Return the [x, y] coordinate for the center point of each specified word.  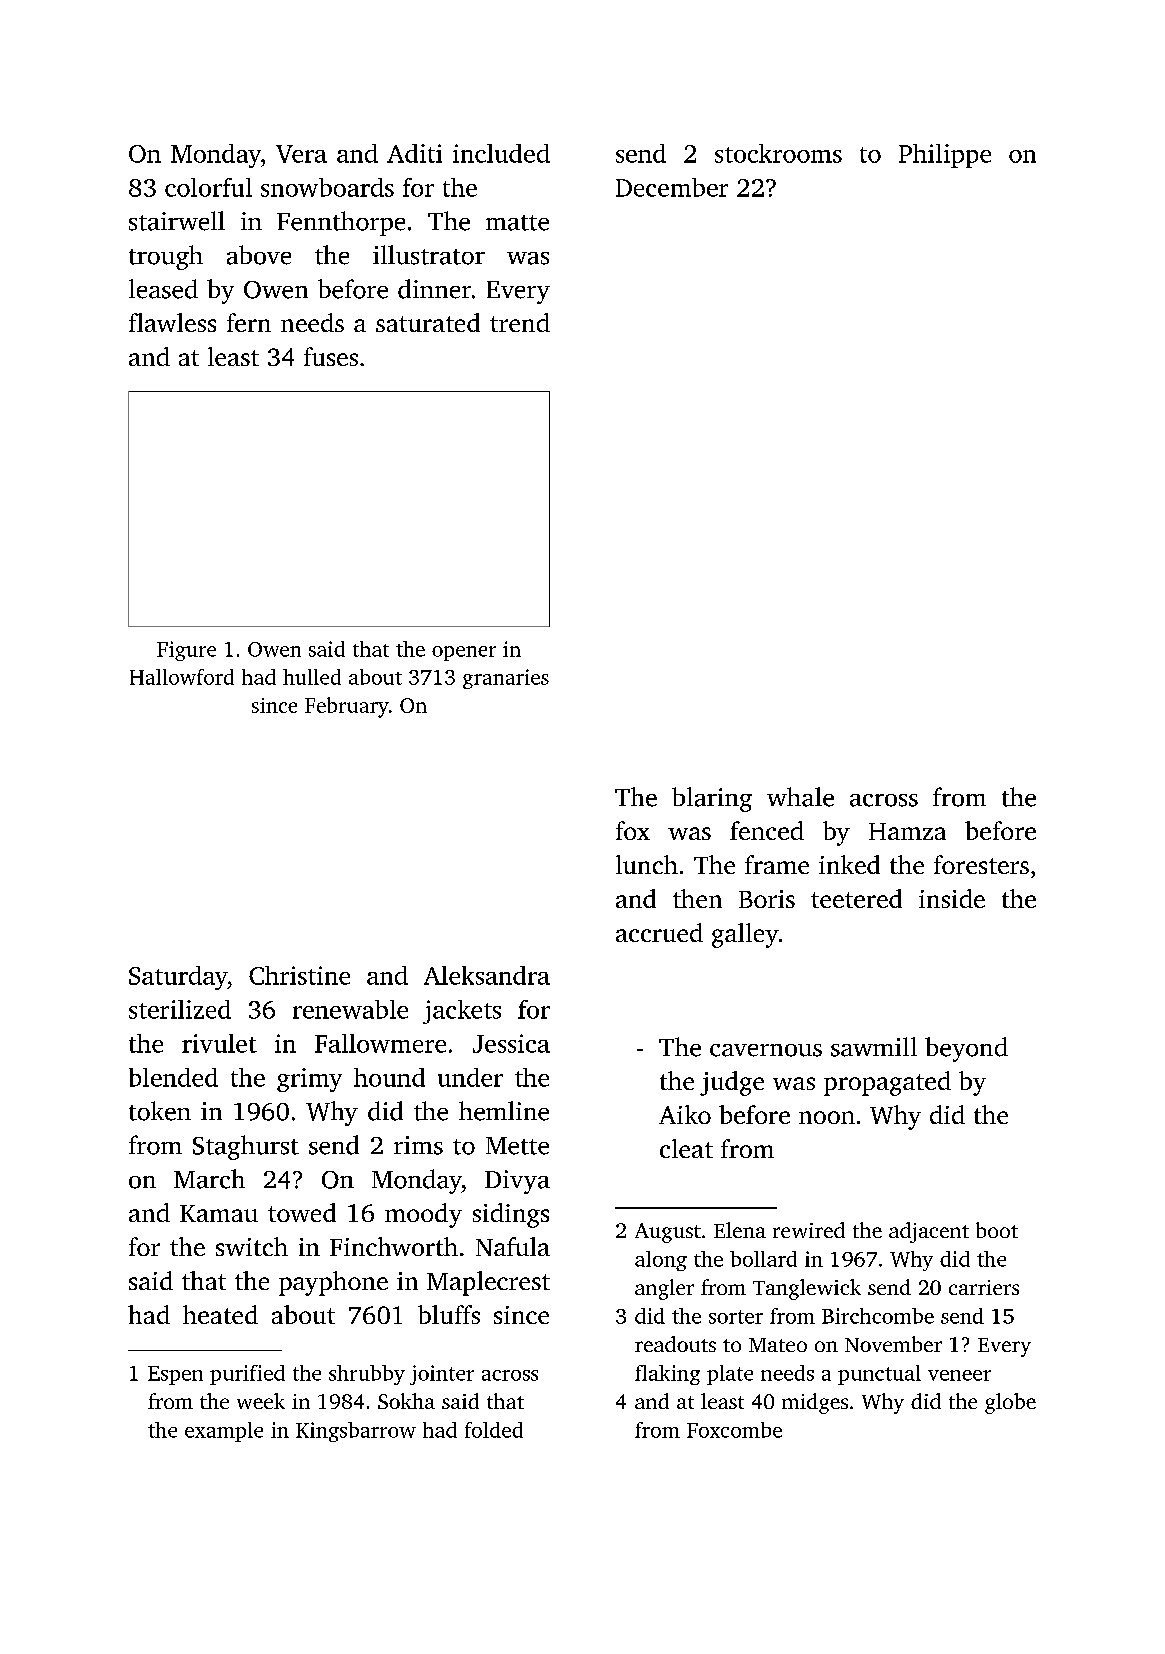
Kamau [219, 1213]
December [672, 187]
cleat [686, 1148]
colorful [208, 187]
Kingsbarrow [356, 1432]
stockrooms [778, 153]
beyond [966, 1049]
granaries [506, 679]
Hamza [907, 831]
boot [997, 1230]
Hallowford [182, 677]
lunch [647, 864]
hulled [312, 677]
